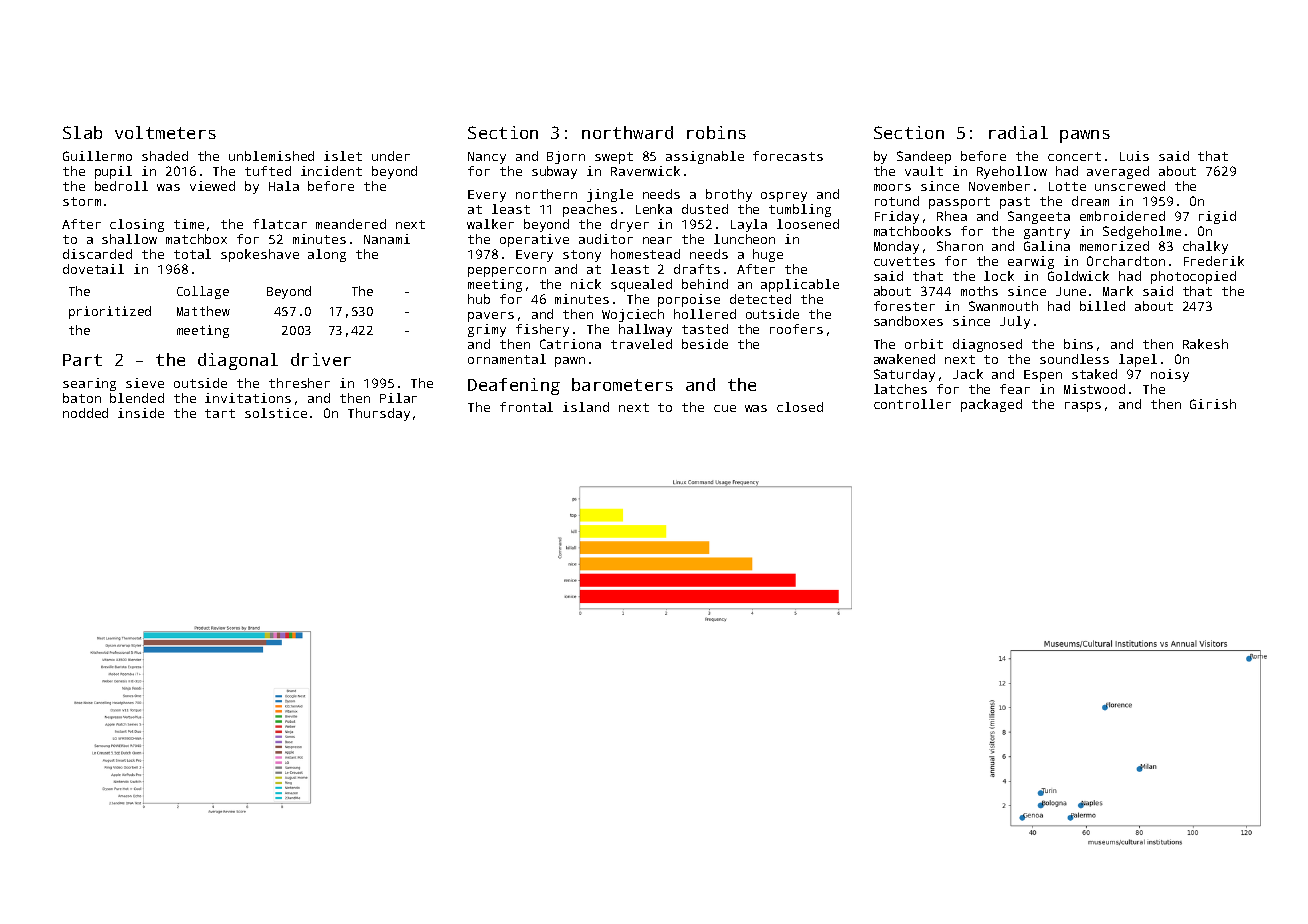  Describe the element at coordinates (238, 361) in the image. I see `diagonal` at that location.
